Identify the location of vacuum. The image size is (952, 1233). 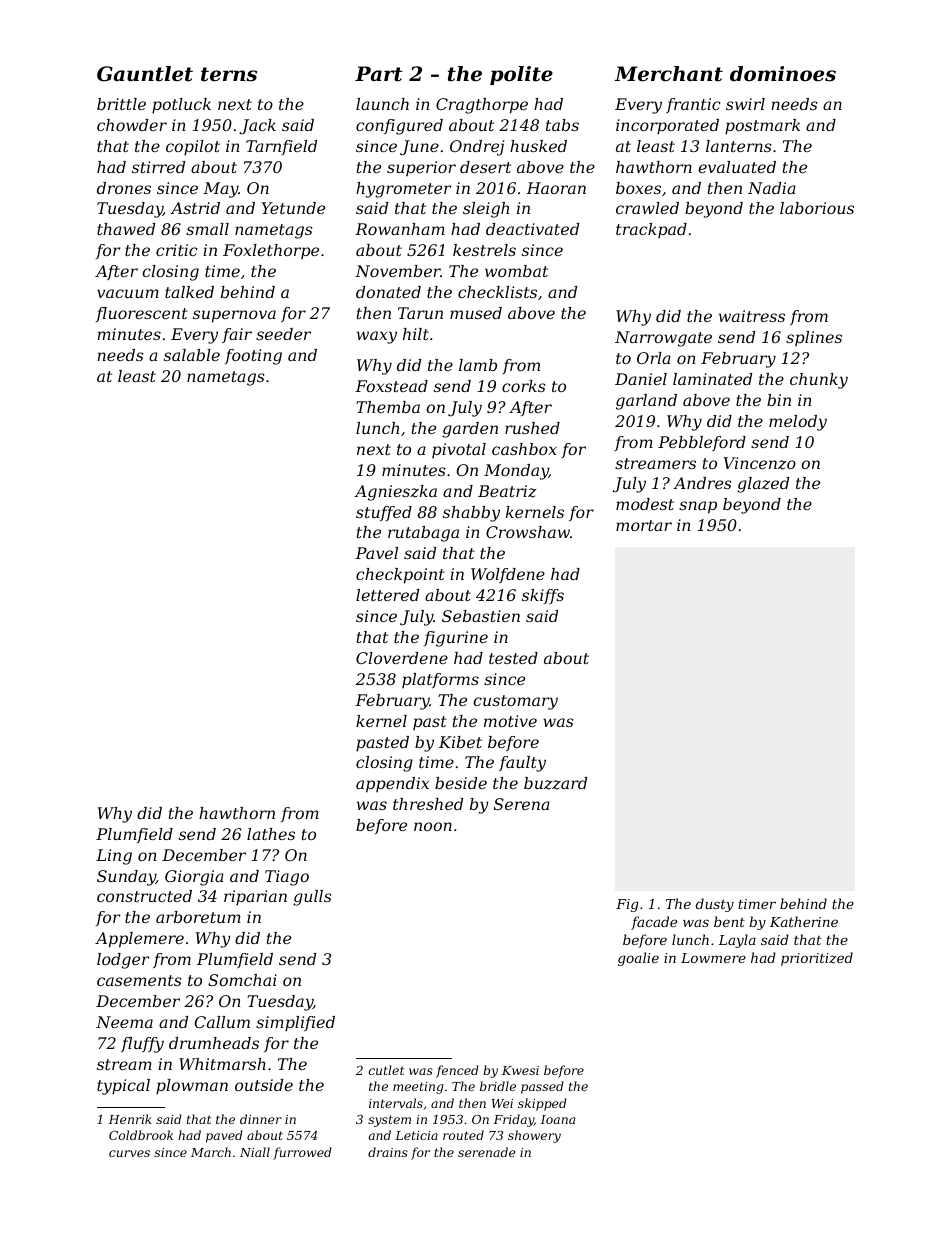
(128, 293).
